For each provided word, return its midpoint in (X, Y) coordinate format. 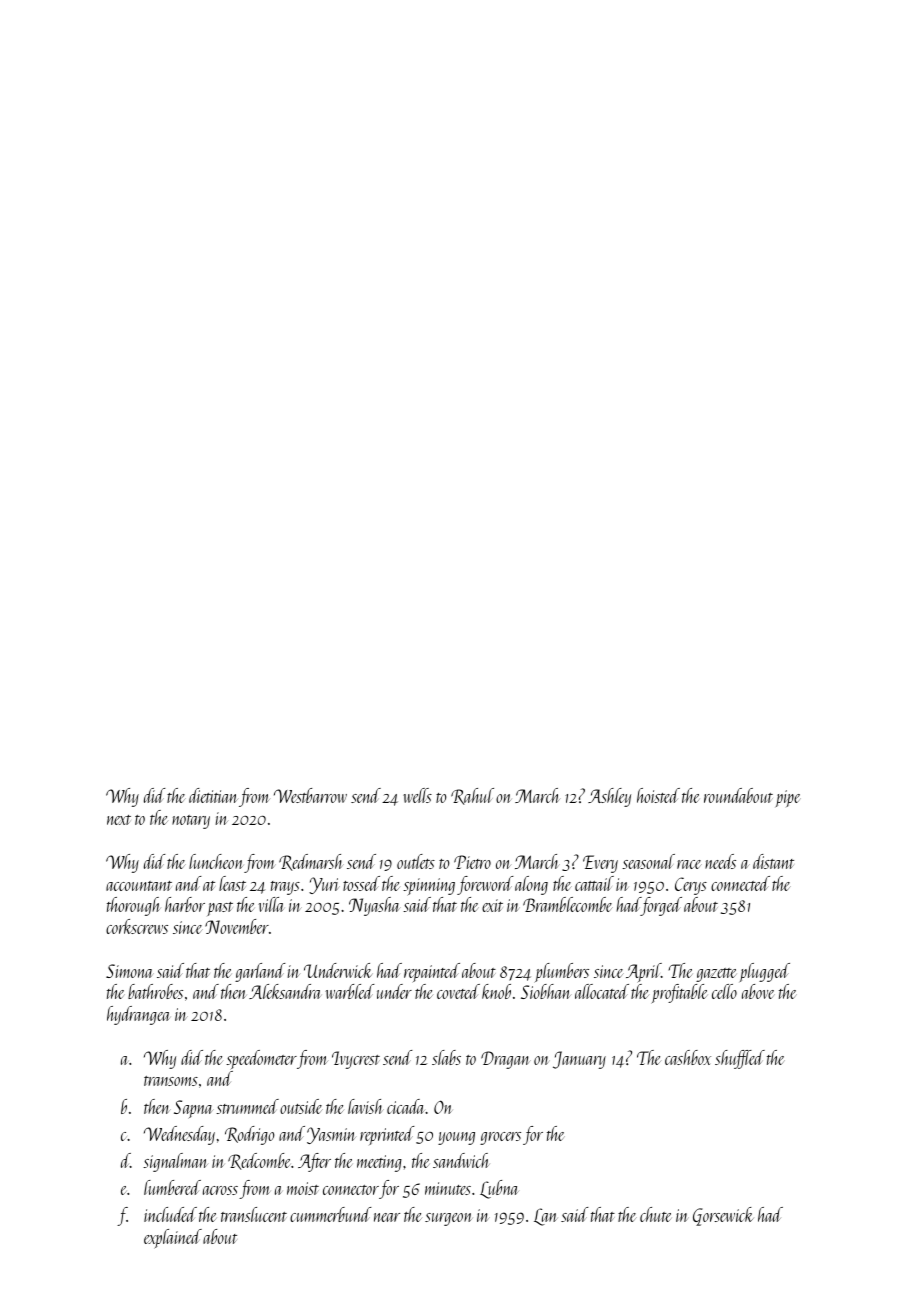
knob (496, 991)
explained (173, 1239)
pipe (788, 798)
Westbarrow (310, 795)
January (579, 1060)
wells (417, 795)
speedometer (261, 1060)
